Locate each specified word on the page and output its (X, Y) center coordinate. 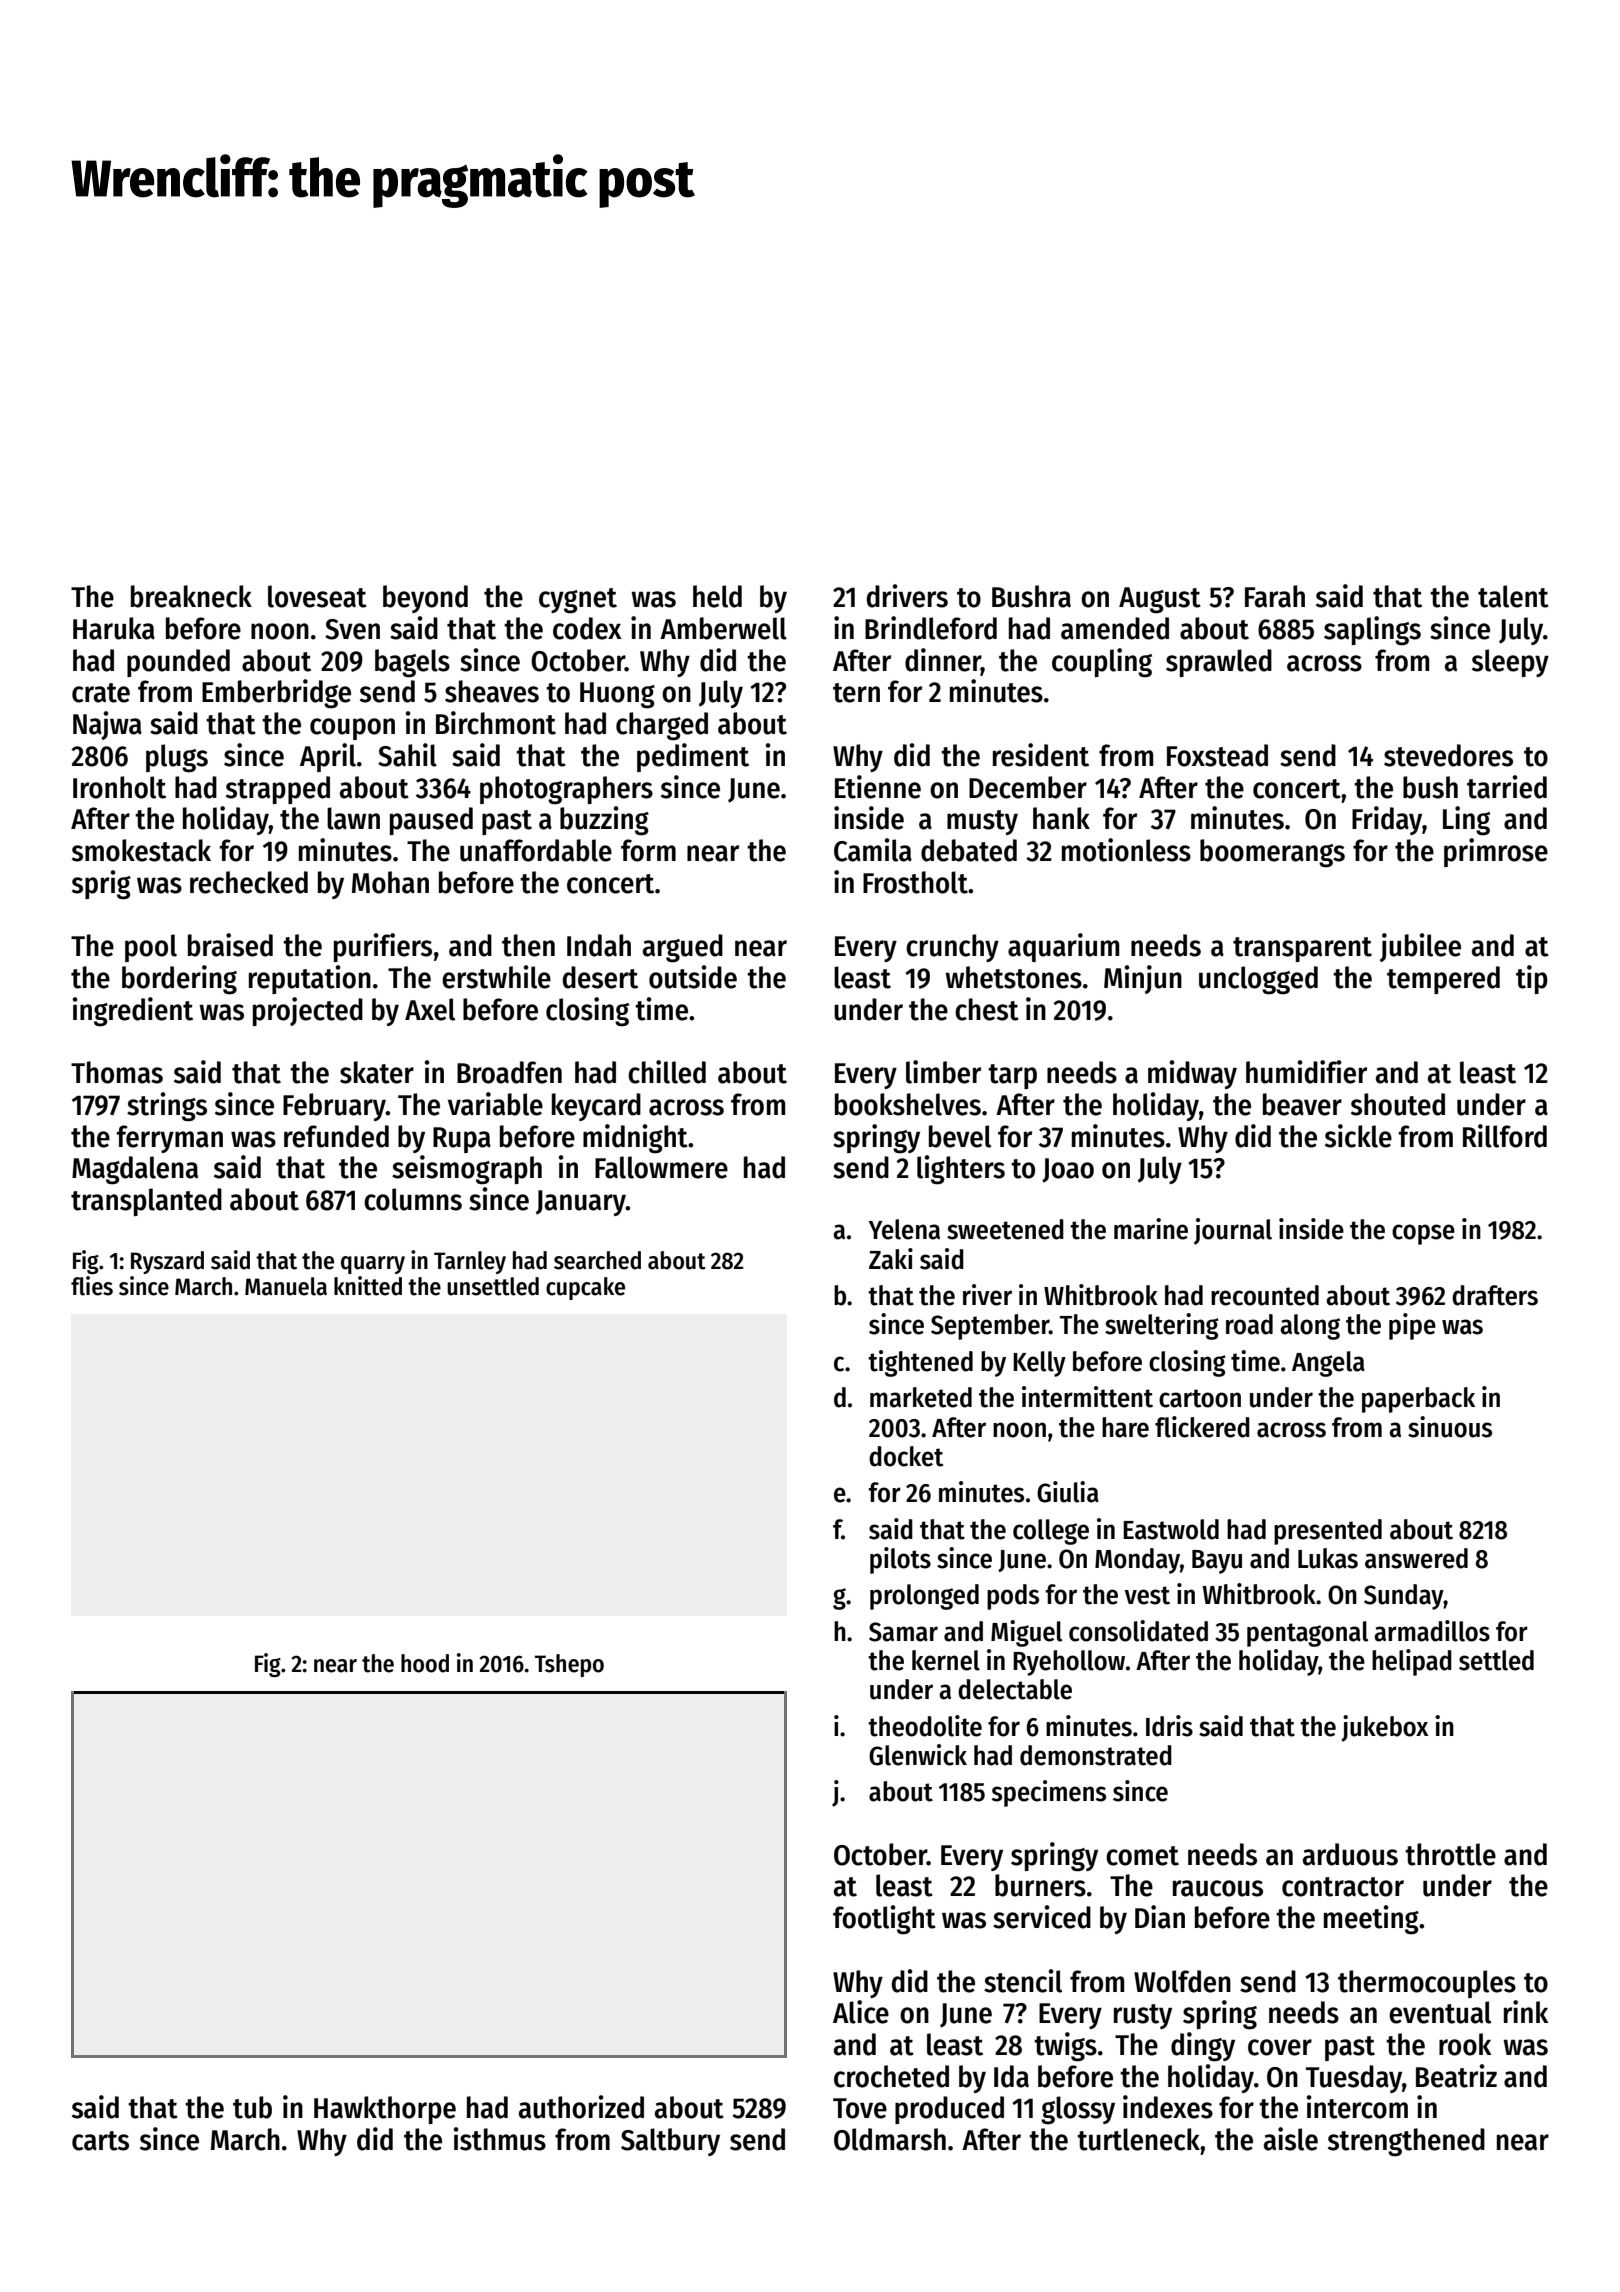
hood (425, 1663)
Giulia (1068, 1492)
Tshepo (569, 1665)
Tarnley (470, 1262)
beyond (425, 599)
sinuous (1450, 1427)
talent (1513, 596)
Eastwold (1171, 1529)
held (717, 596)
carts (100, 2141)
